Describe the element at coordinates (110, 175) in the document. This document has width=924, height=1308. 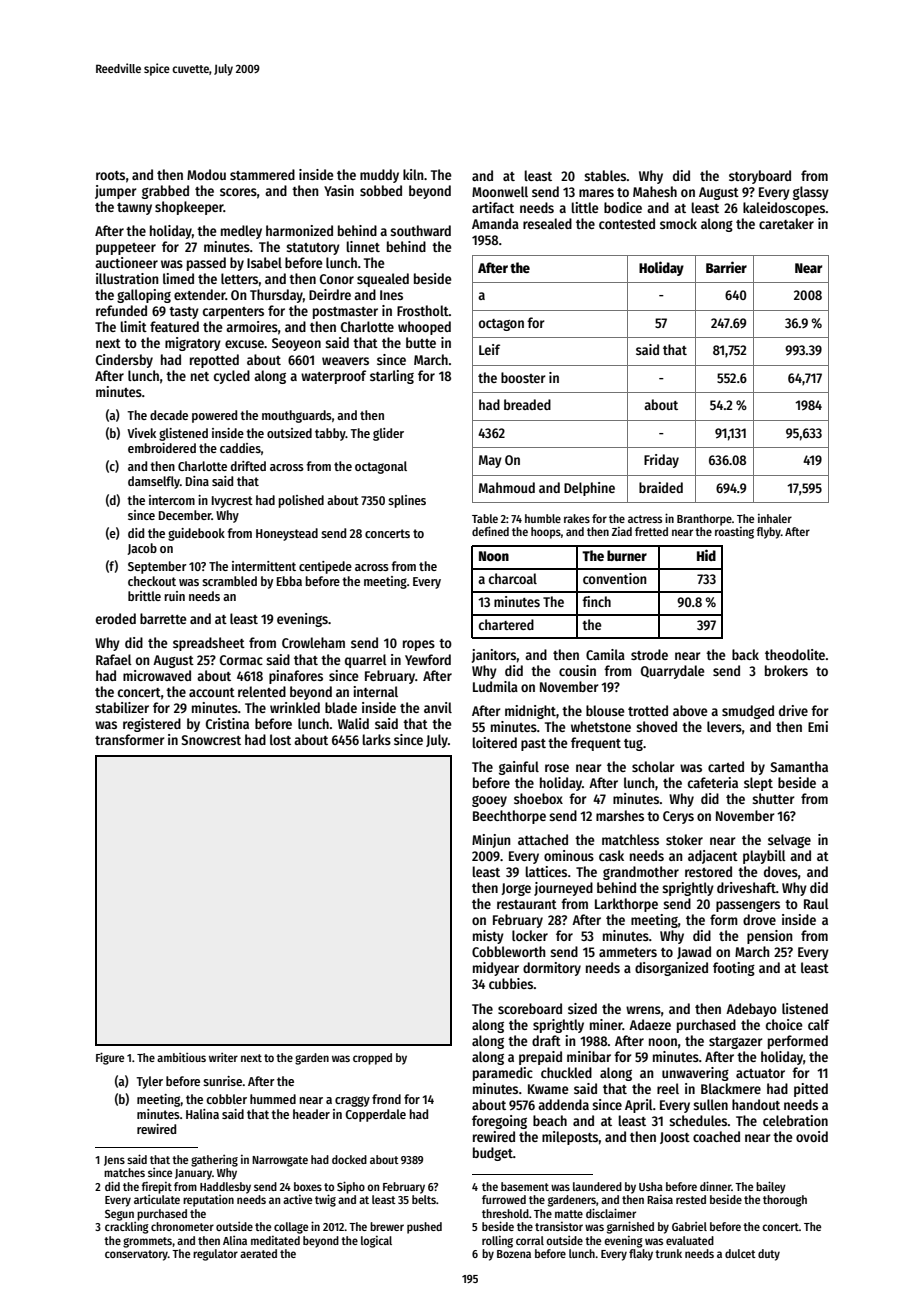
I see `roots` at that location.
